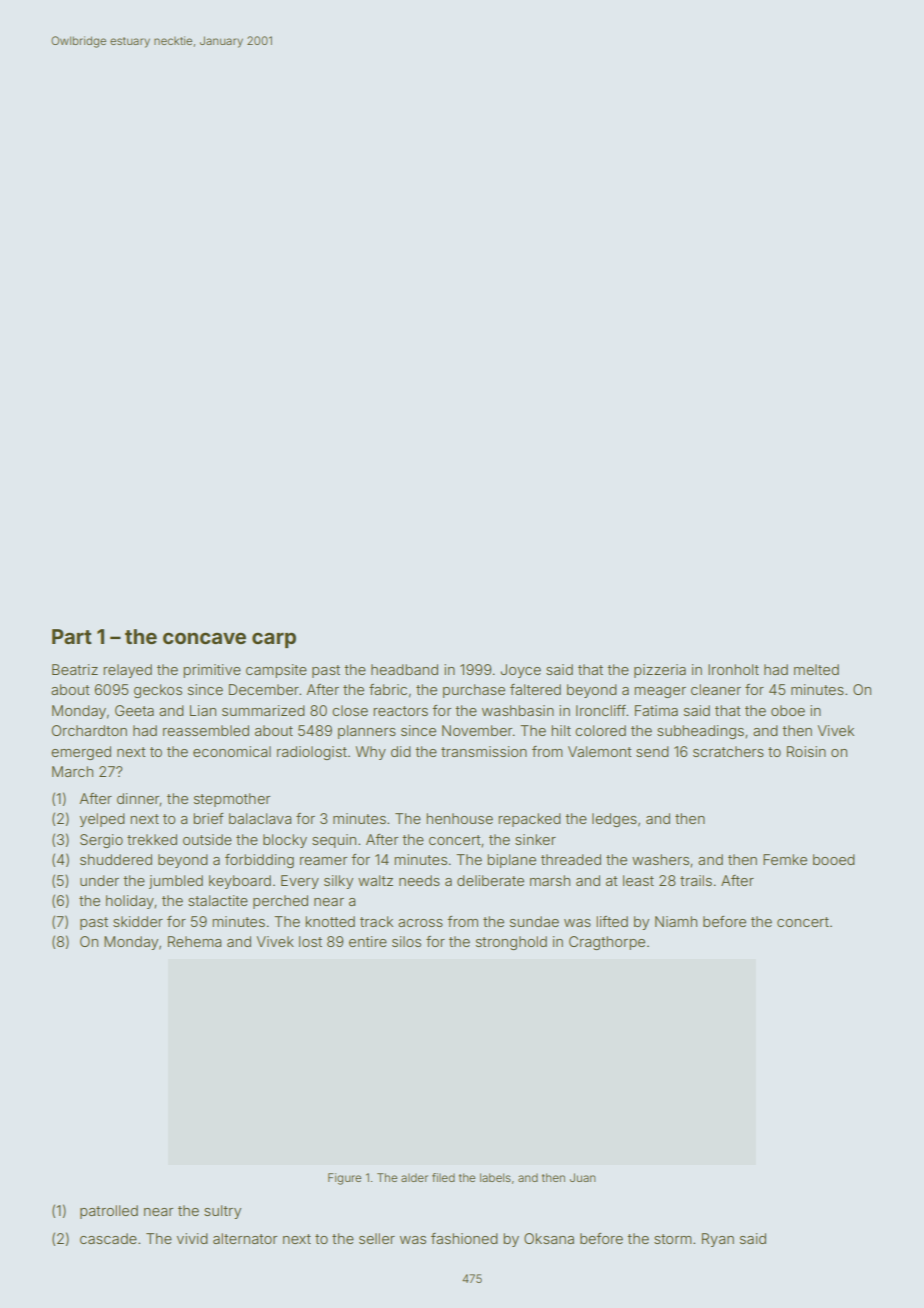  Describe the element at coordinates (130, 902) in the screenshot. I see `holiday` at that location.
